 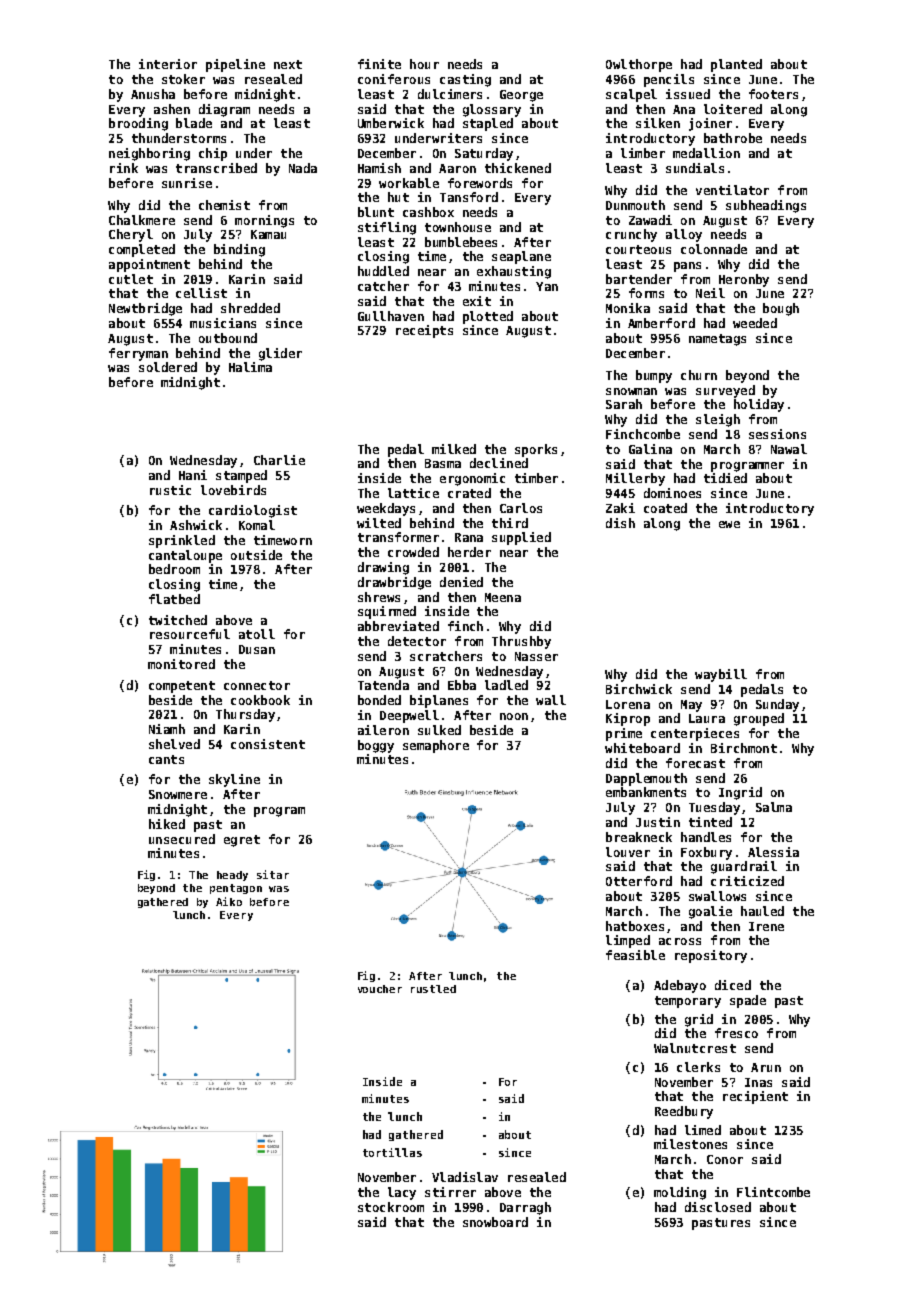 What do you see at coordinates (229, 901) in the document?
I see `Aiko` at bounding box center [229, 901].
